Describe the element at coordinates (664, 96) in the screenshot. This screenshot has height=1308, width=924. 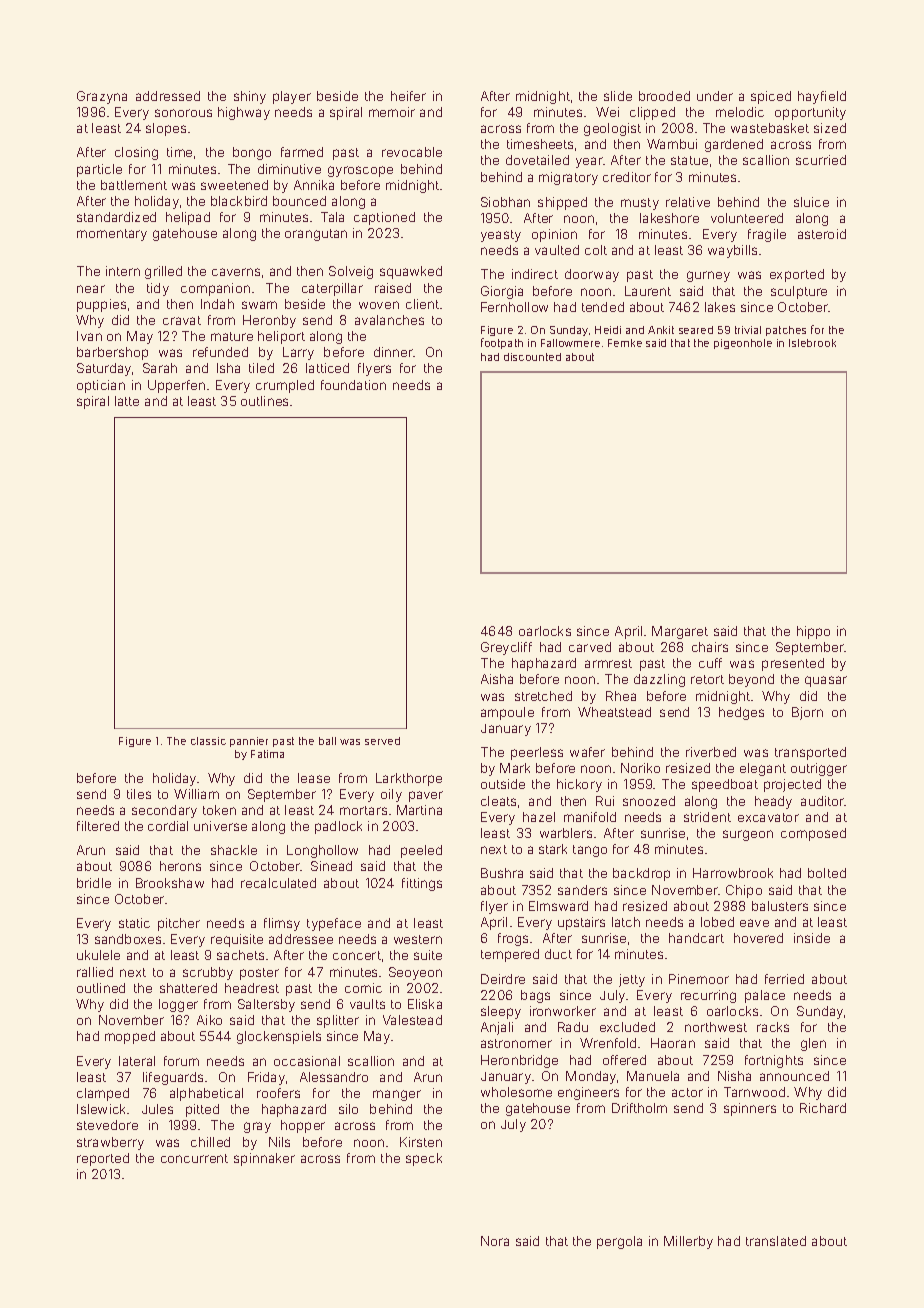
I see `brooded` at that location.
